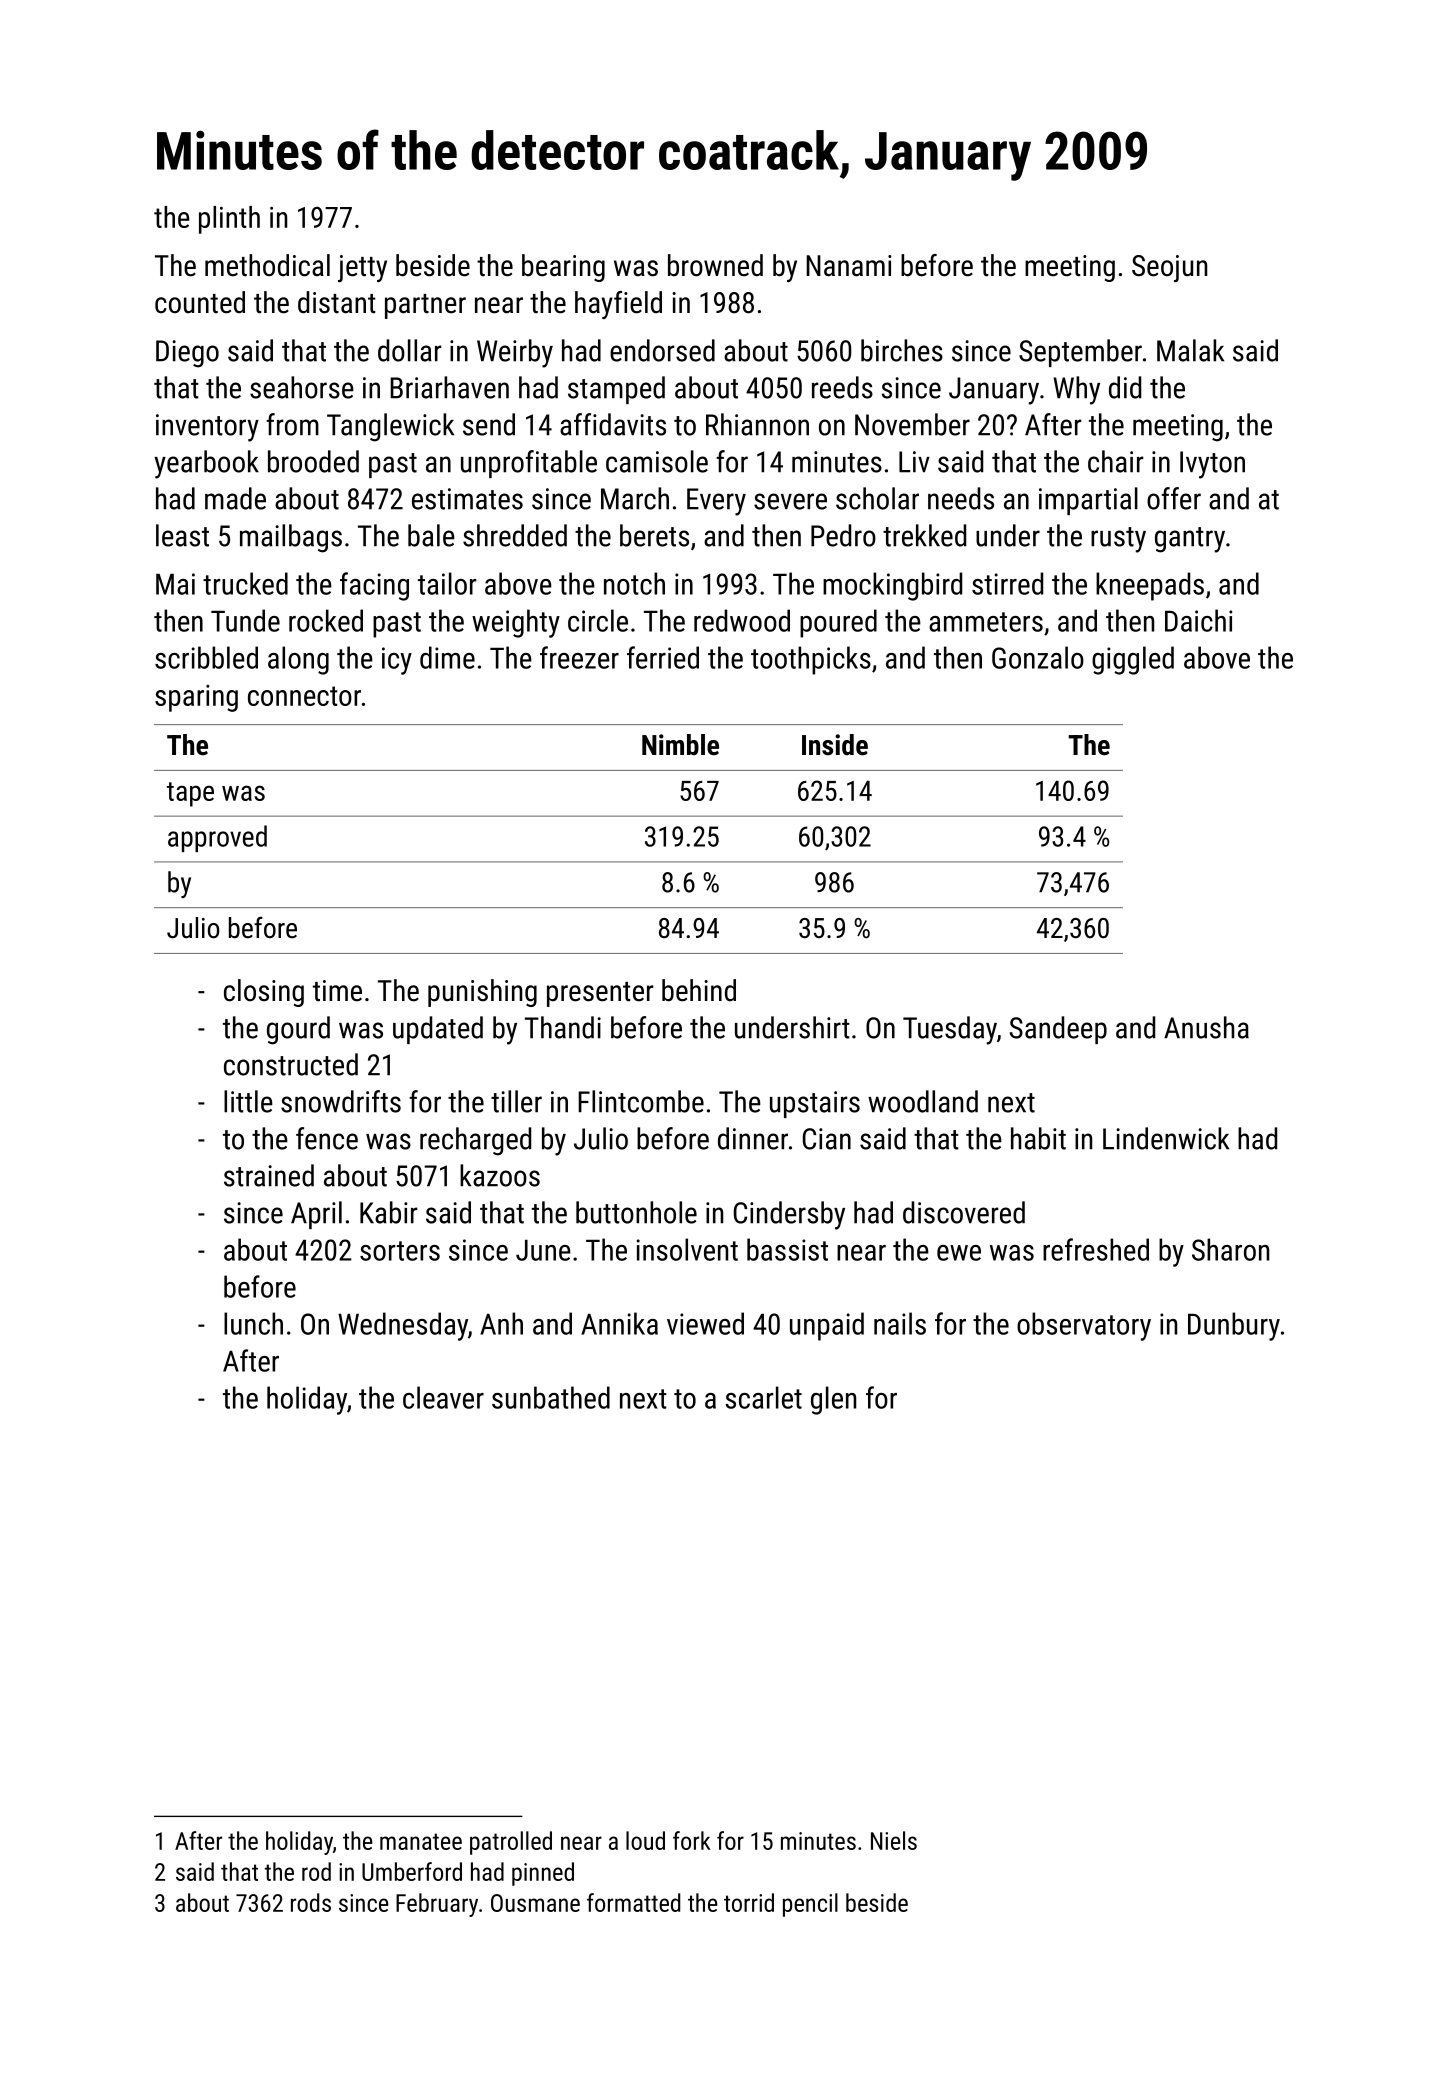 The height and width of the document is (2100, 1450). What do you see at coordinates (217, 838) in the document?
I see `approved` at bounding box center [217, 838].
